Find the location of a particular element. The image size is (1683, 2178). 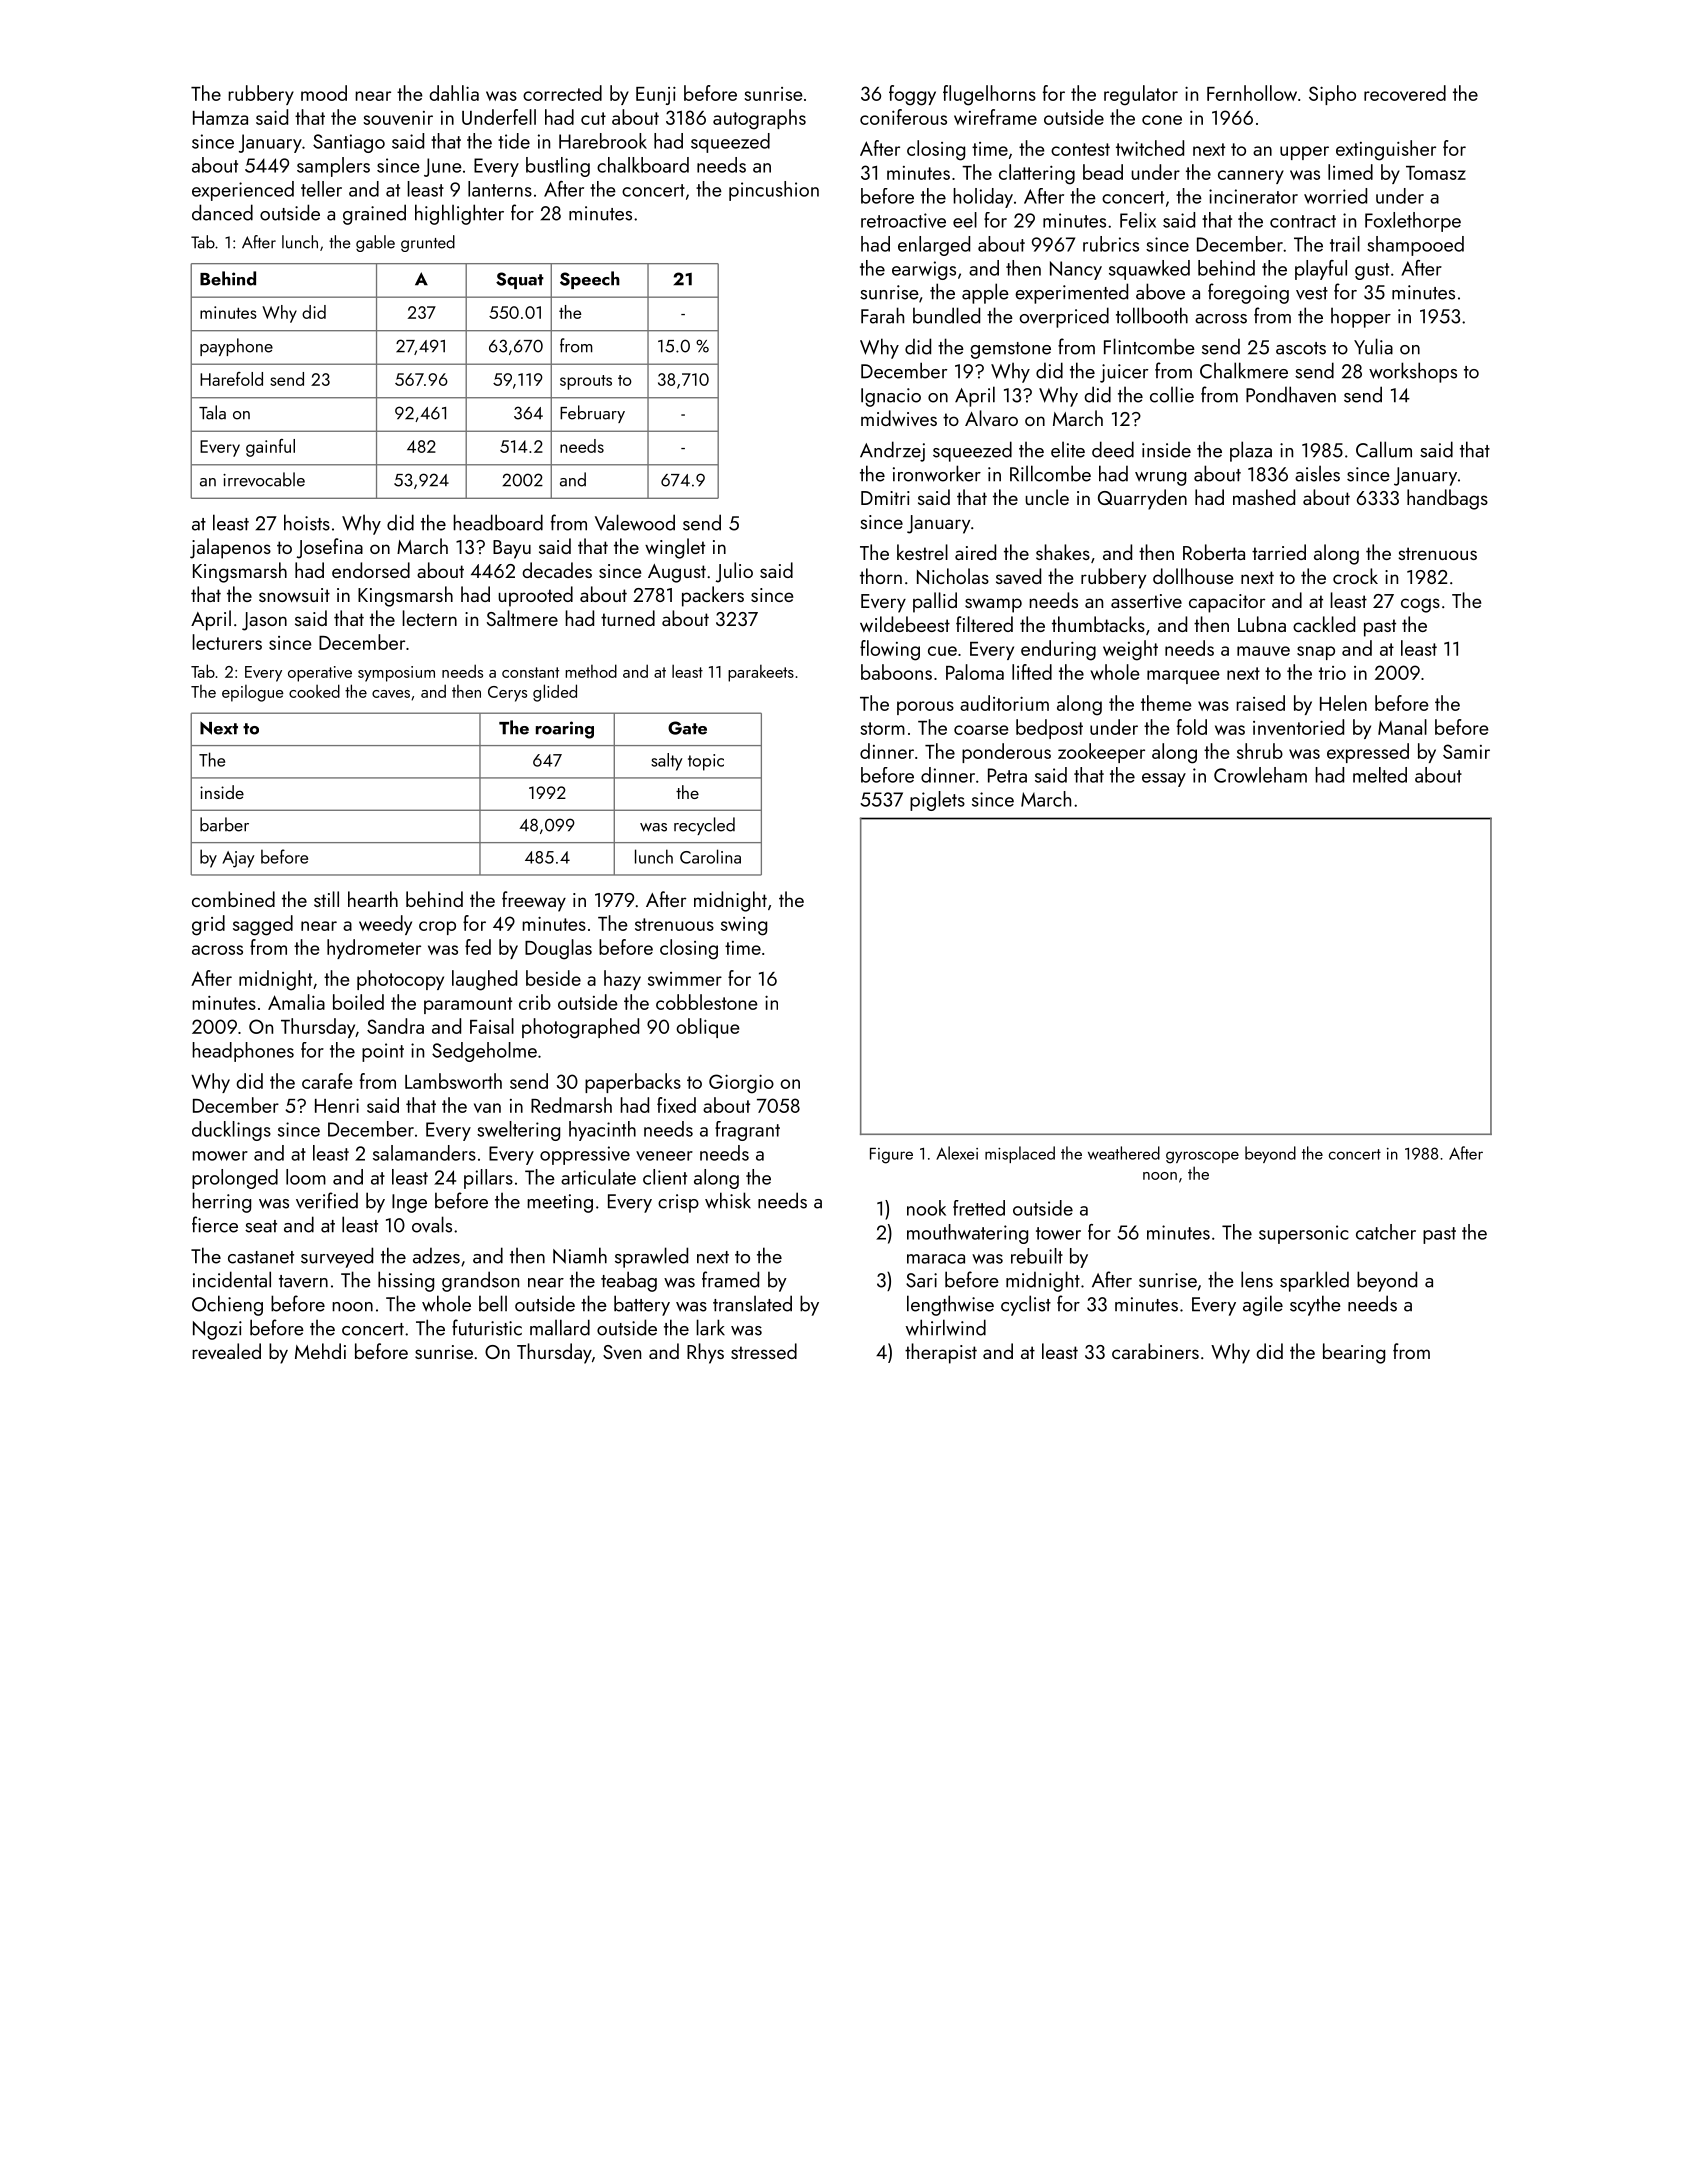

swing is located at coordinates (744, 926).
